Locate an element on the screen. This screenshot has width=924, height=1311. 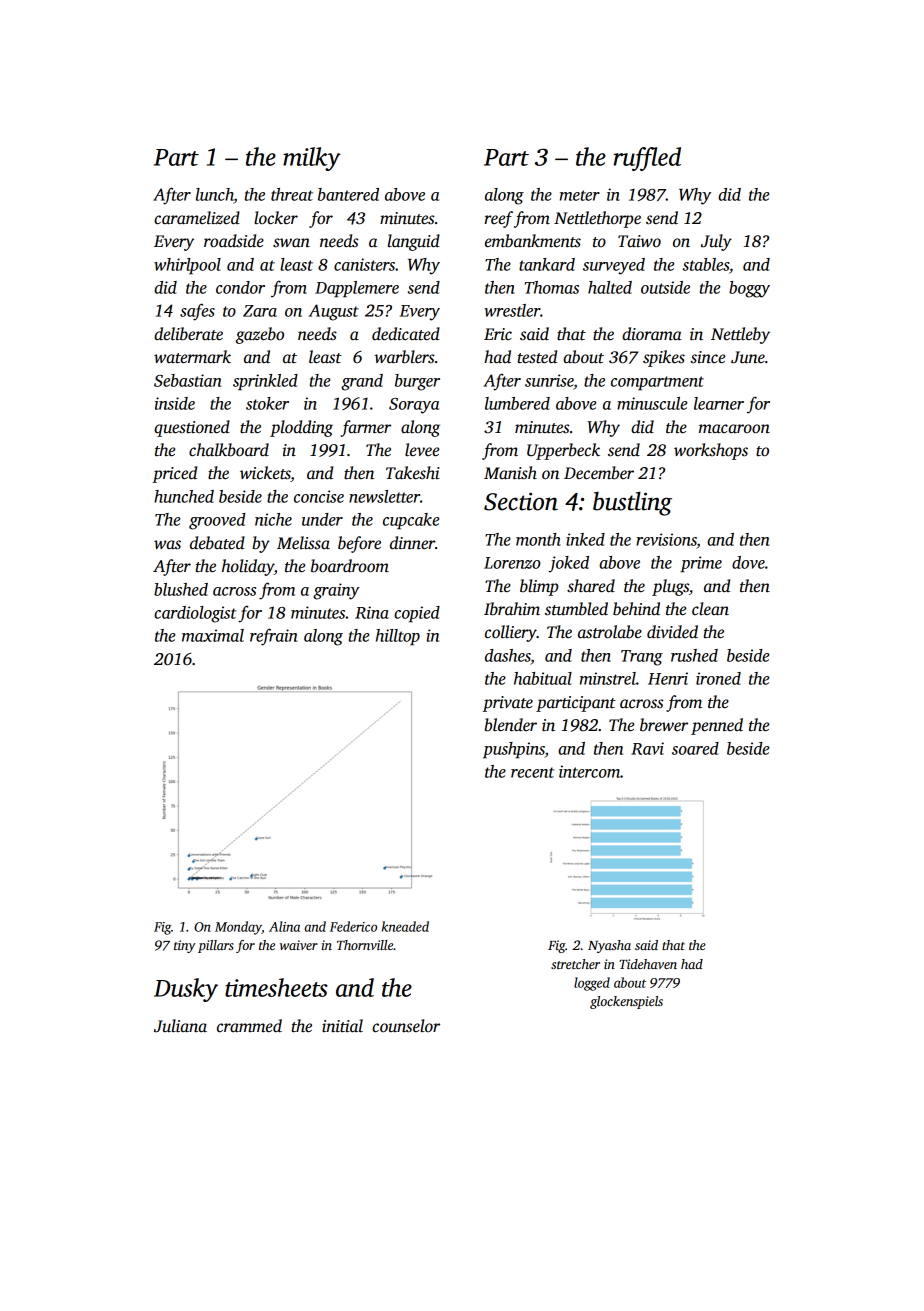
ruffled is located at coordinates (647, 159).
